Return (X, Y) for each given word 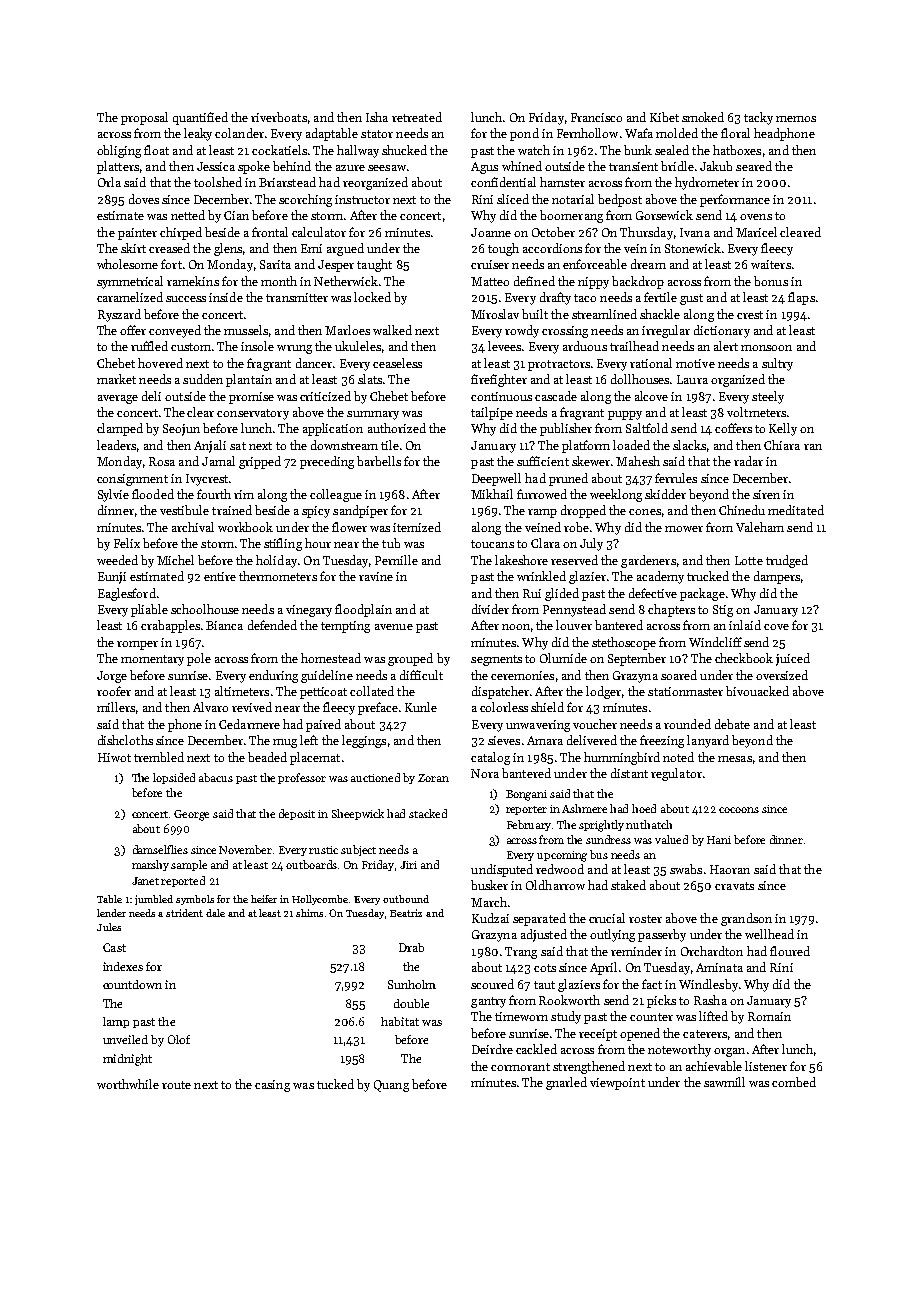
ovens (756, 217)
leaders (116, 445)
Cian (236, 215)
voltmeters (756, 412)
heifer (264, 899)
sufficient (543, 461)
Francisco (596, 117)
